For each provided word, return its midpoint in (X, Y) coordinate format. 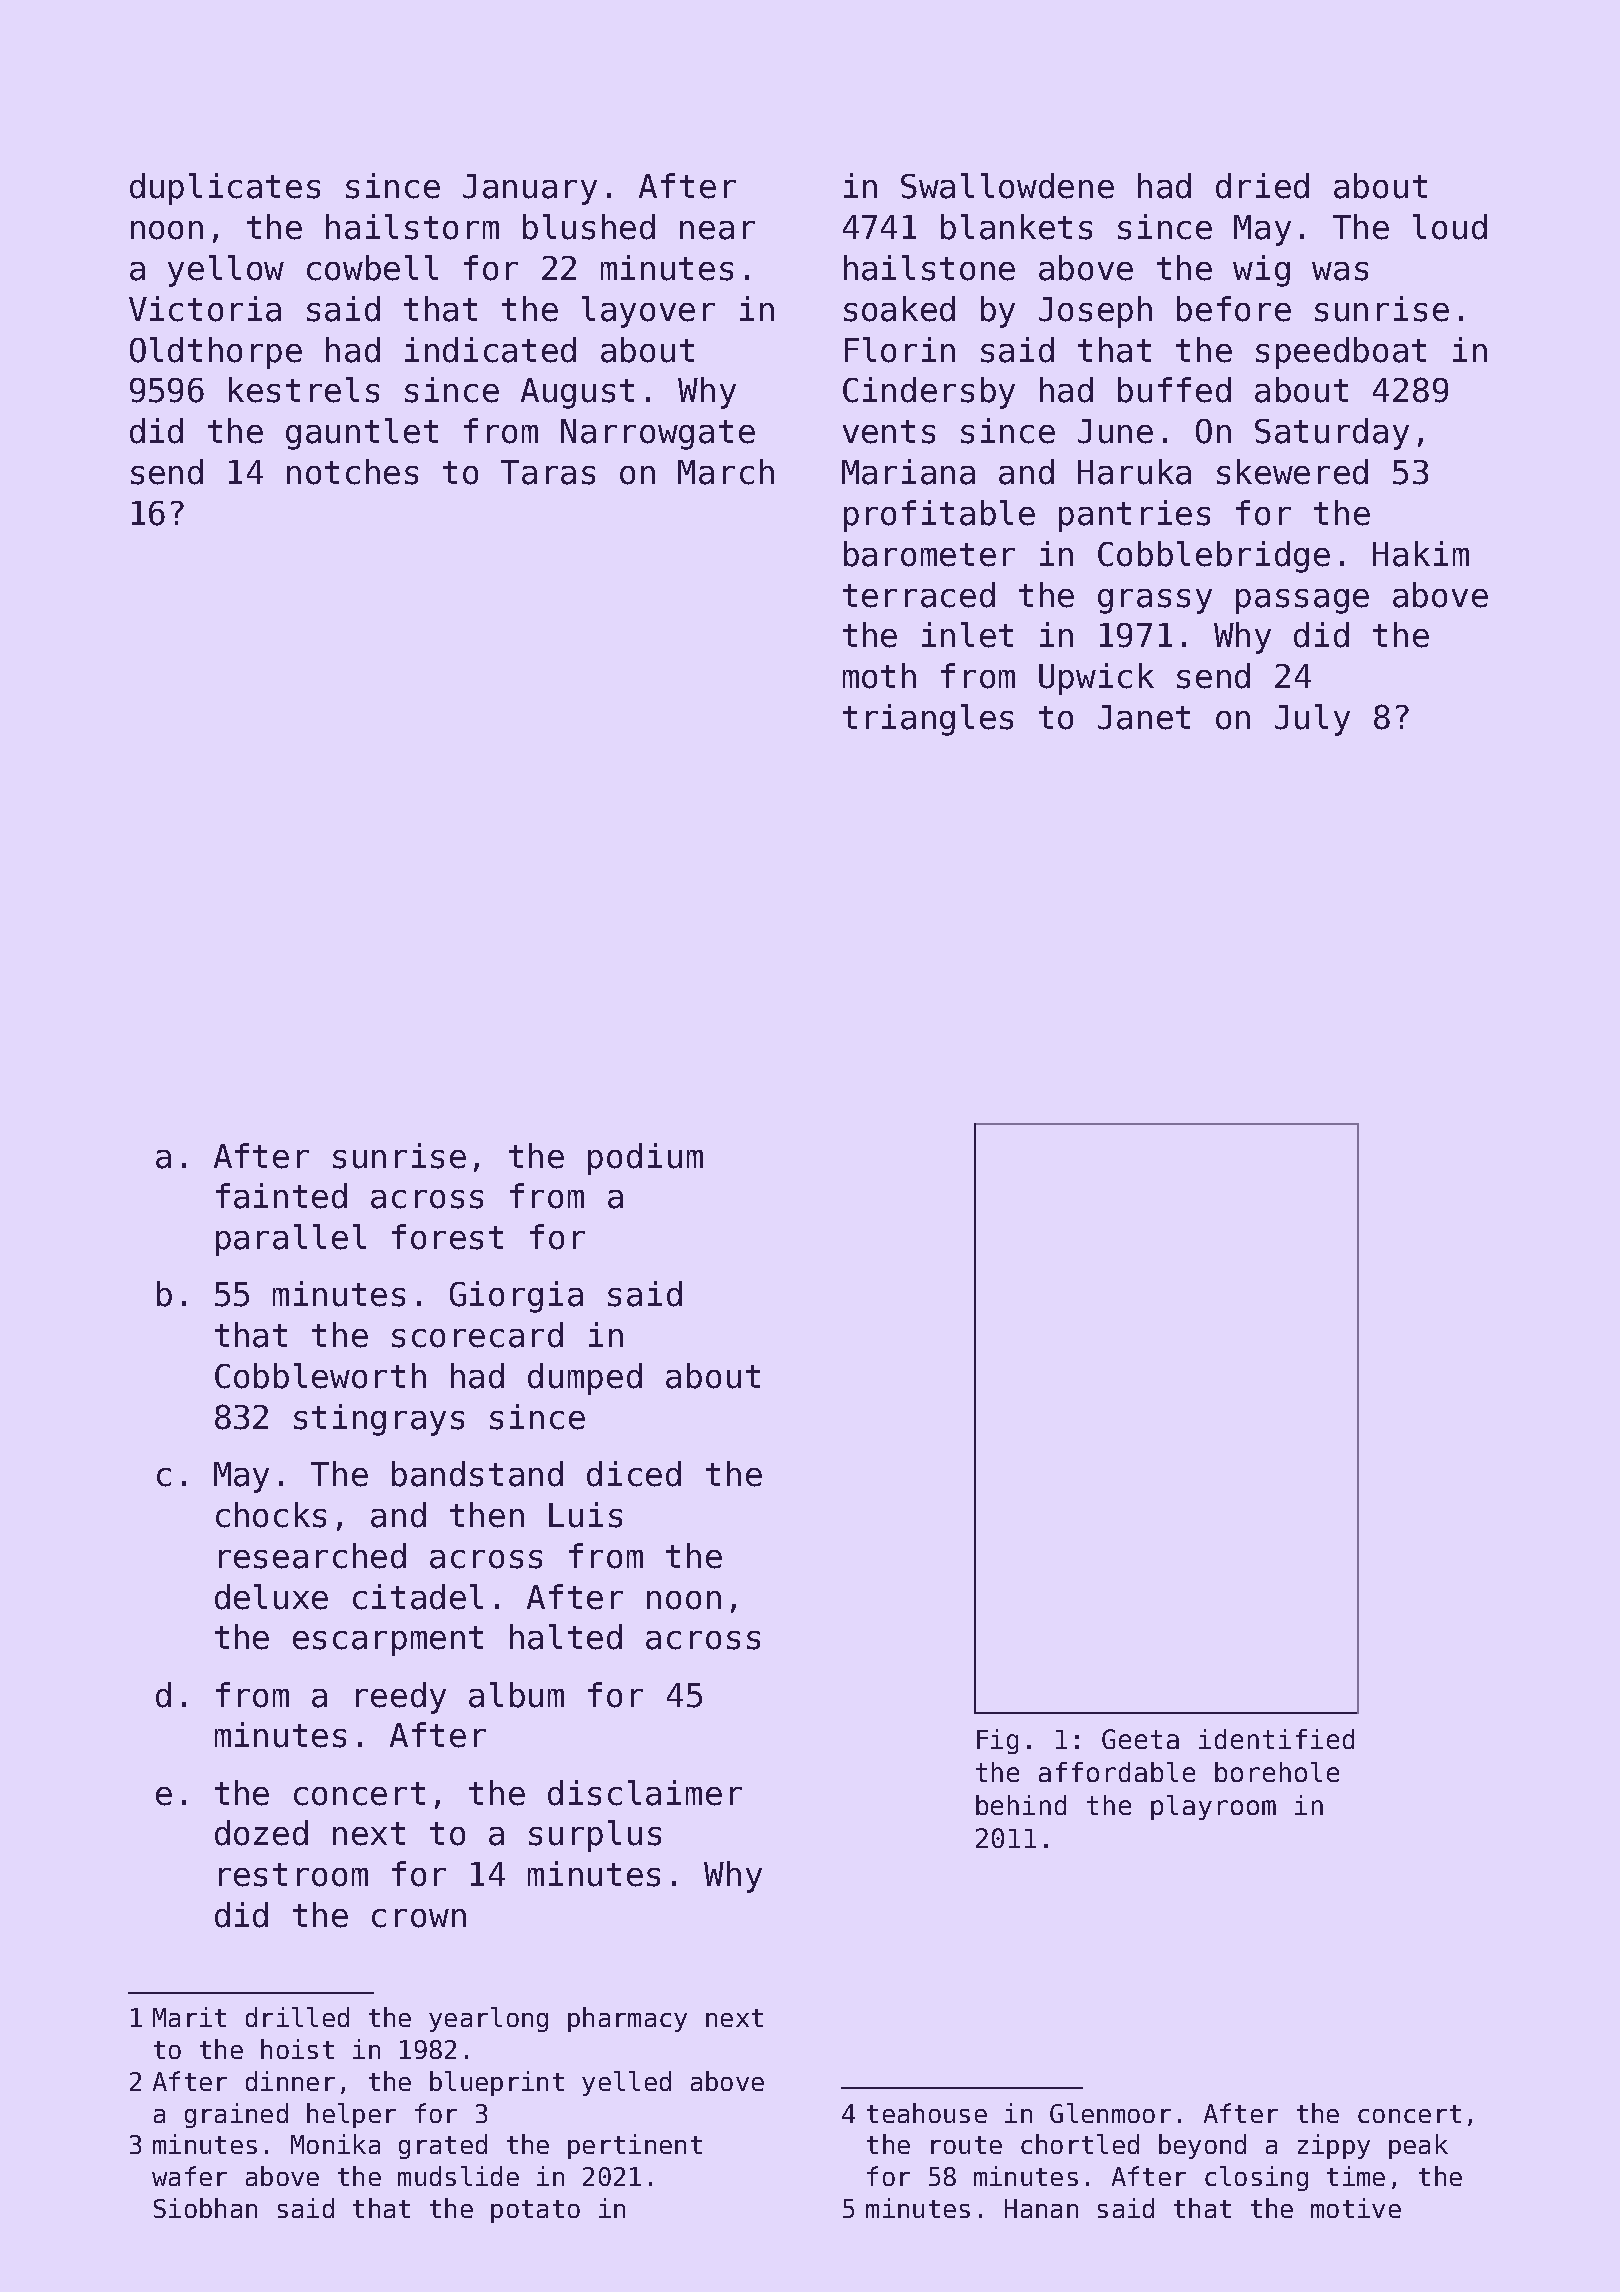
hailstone (929, 268)
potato (535, 2211)
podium (645, 1159)
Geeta (1140, 1739)
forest (447, 1237)
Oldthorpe (216, 353)
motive (1356, 2208)
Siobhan (205, 2208)
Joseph (1095, 312)
